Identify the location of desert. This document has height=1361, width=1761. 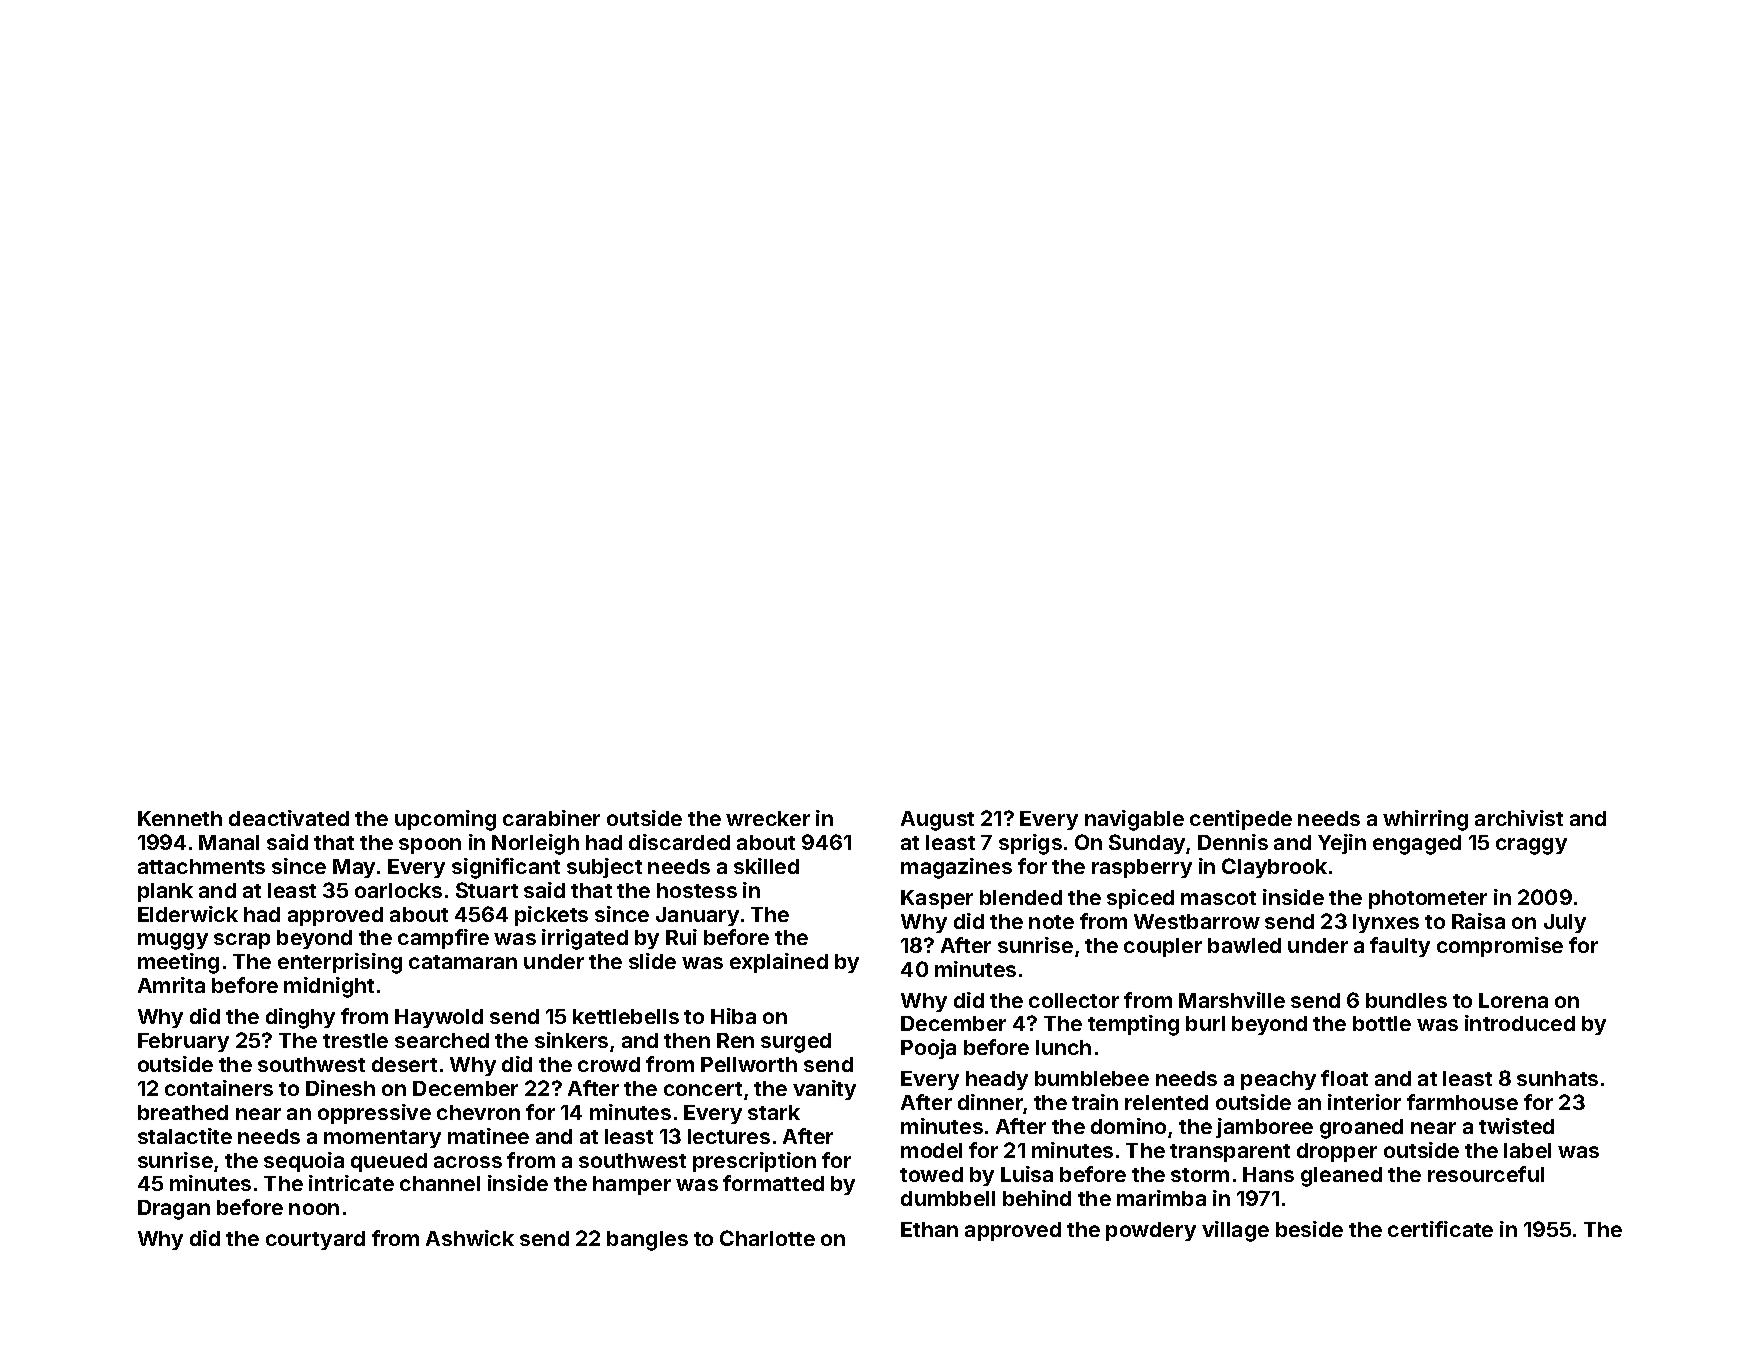
(404, 1064).
